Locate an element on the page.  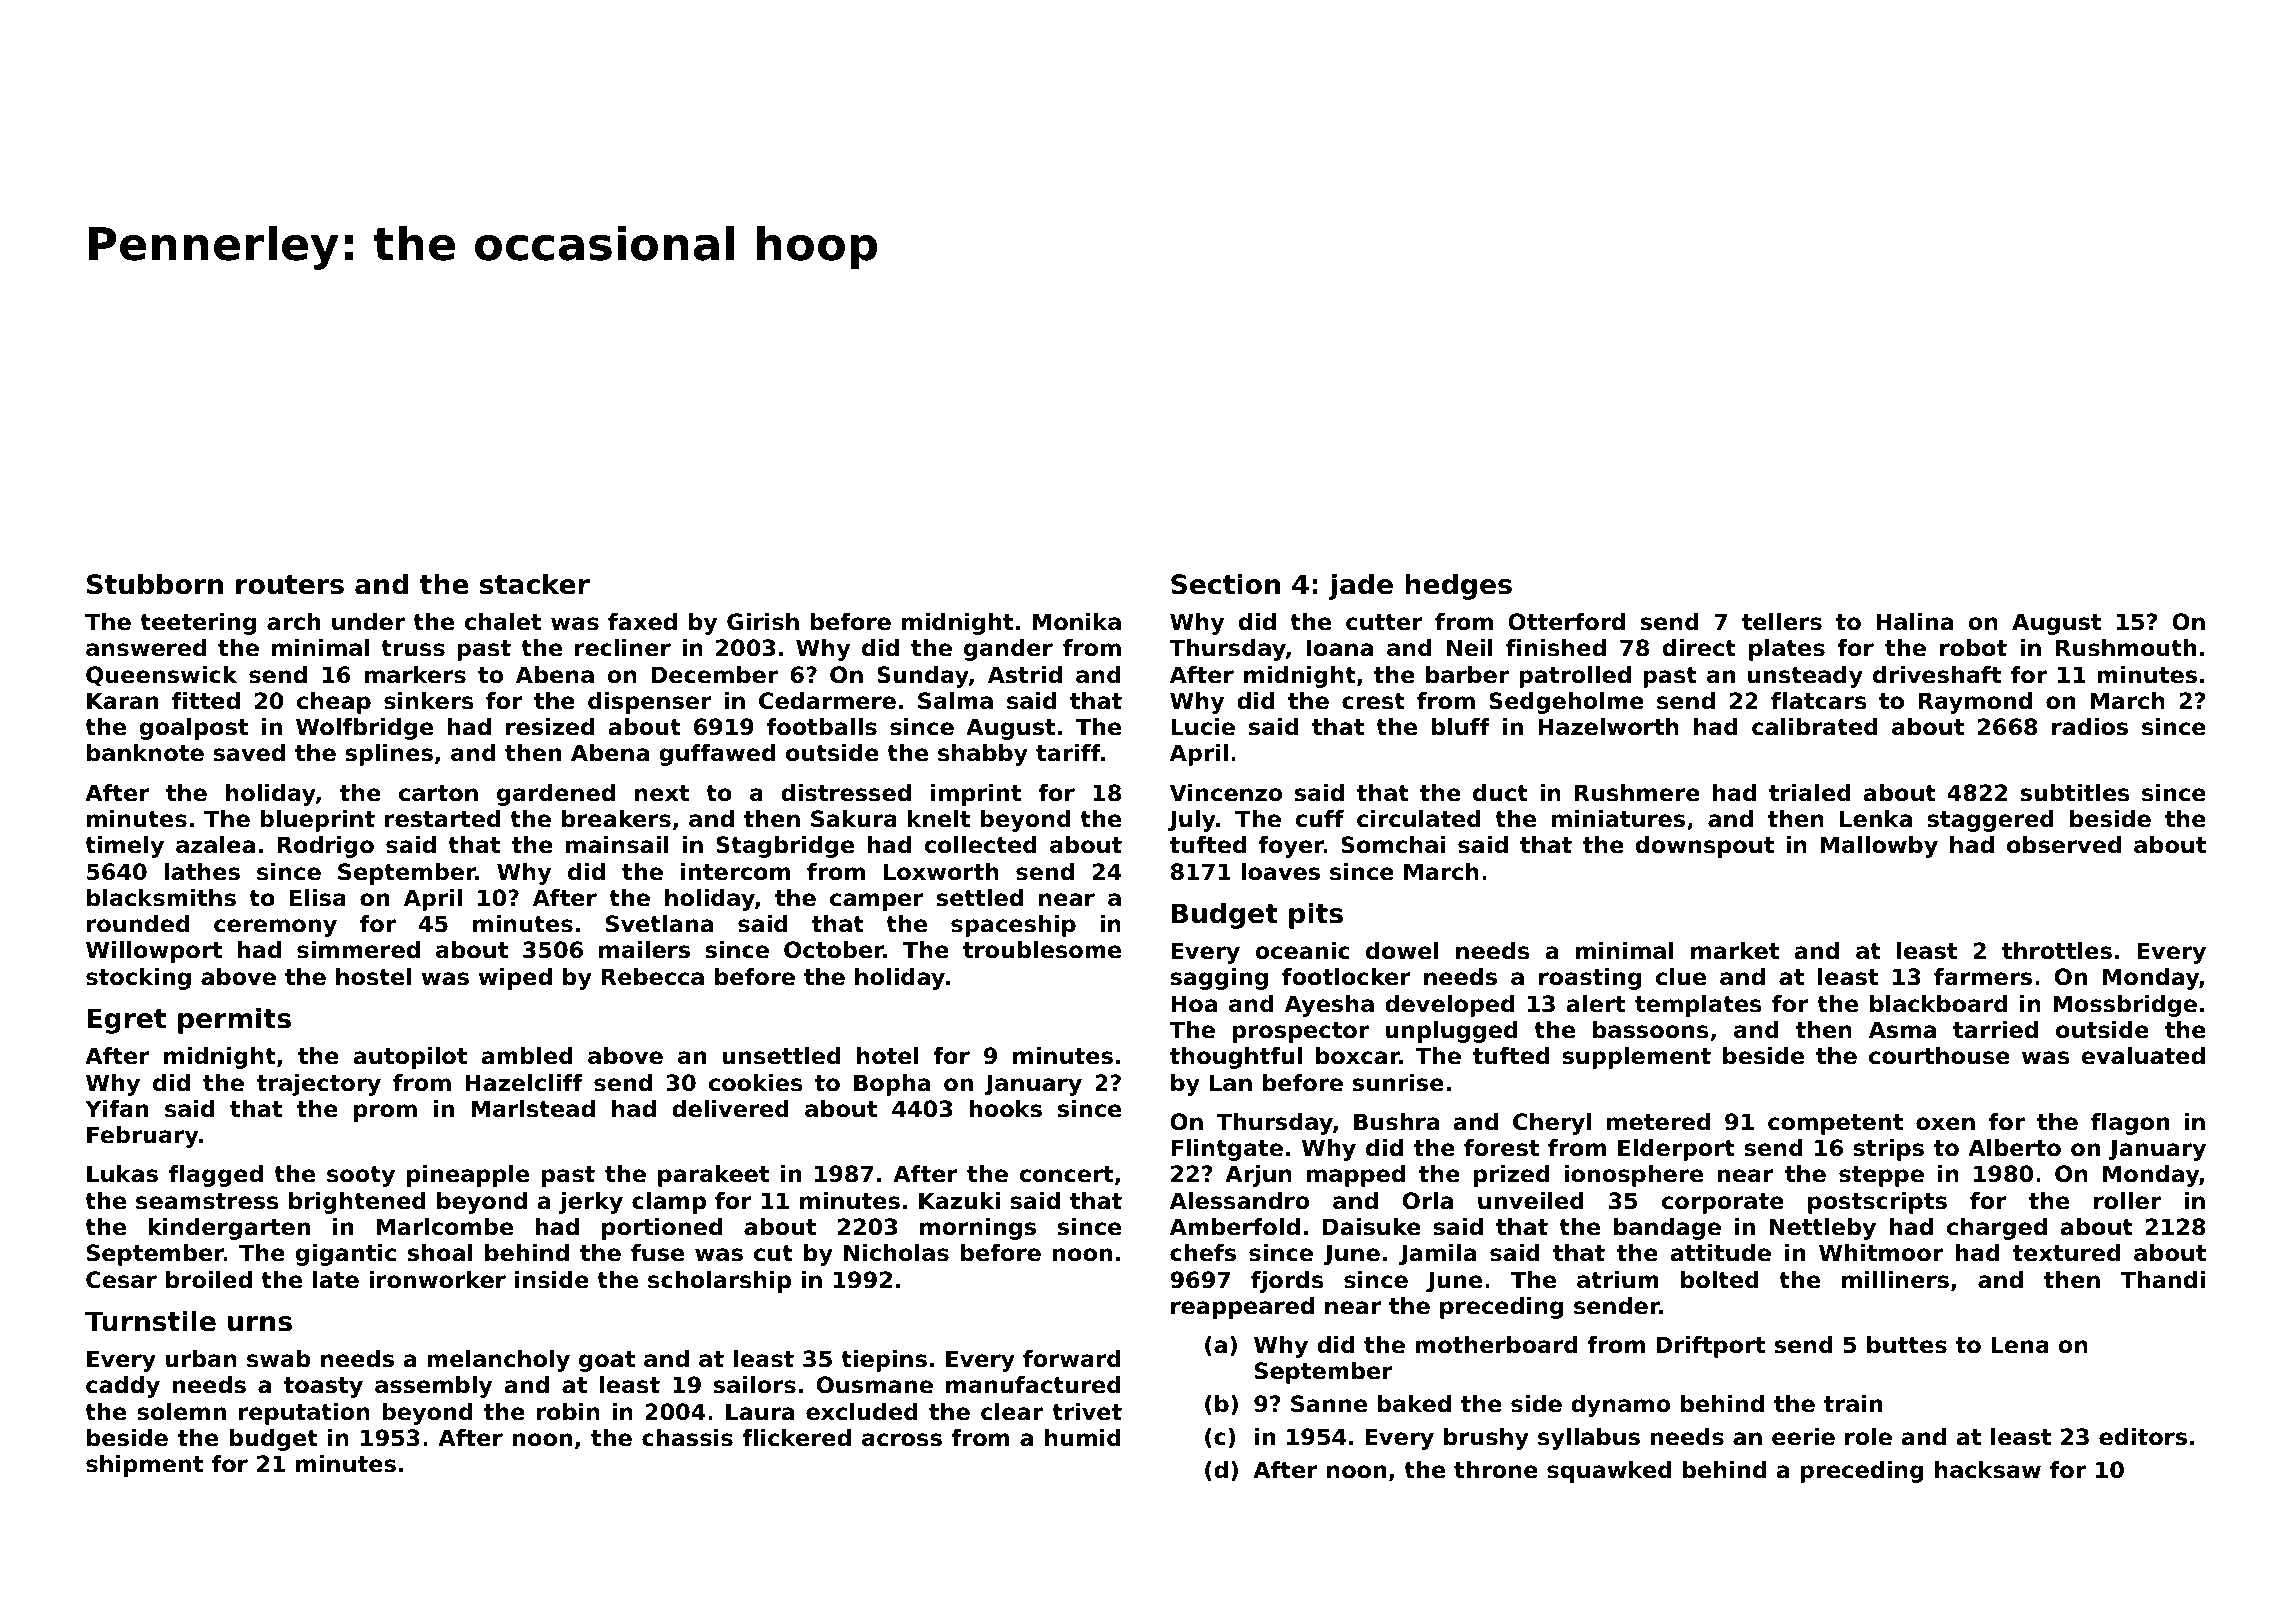
prom is located at coordinates (385, 1113).
